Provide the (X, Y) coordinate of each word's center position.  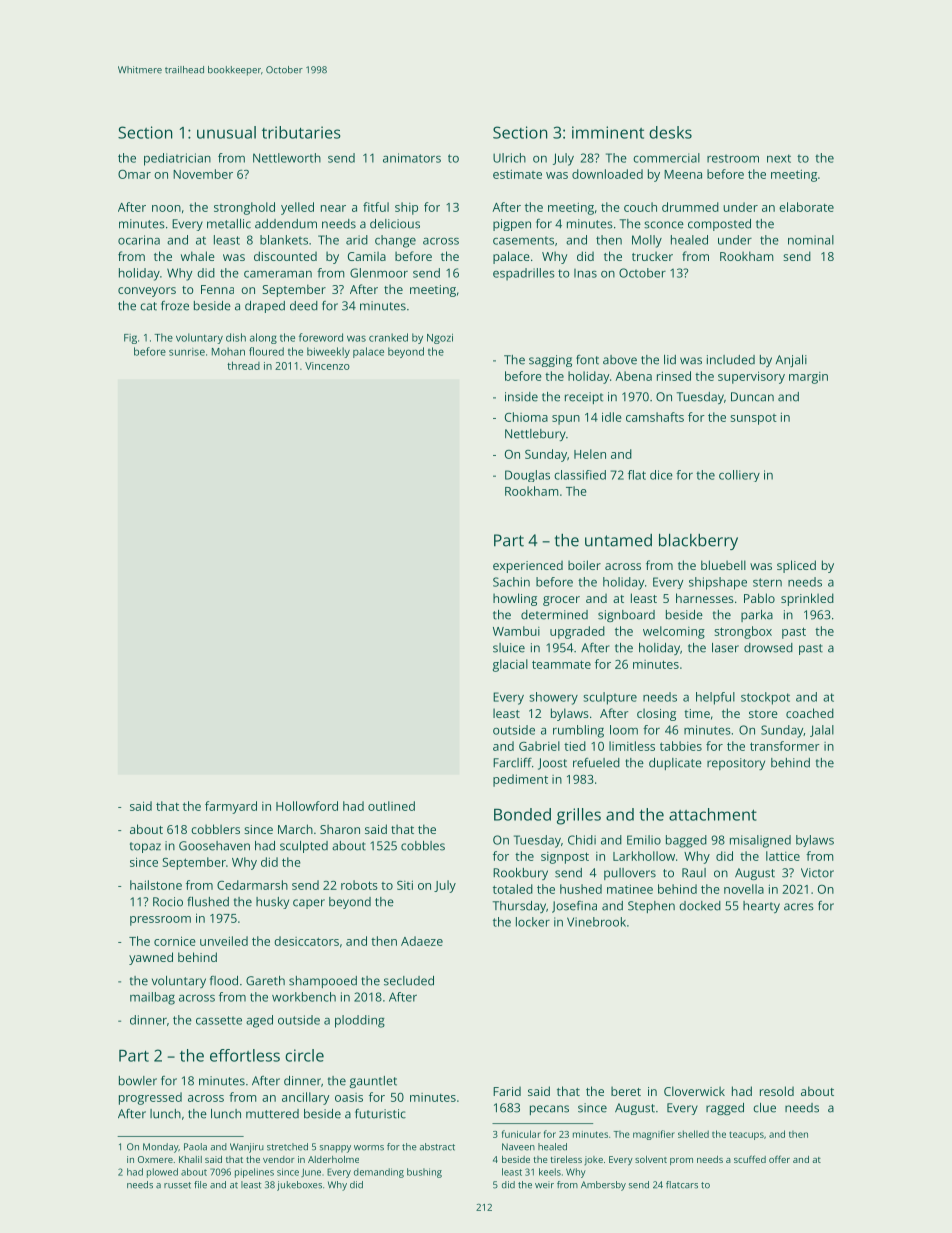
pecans (549, 1110)
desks (670, 132)
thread (243, 365)
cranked (388, 337)
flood (224, 981)
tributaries (301, 132)
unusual (226, 132)
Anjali (791, 361)
